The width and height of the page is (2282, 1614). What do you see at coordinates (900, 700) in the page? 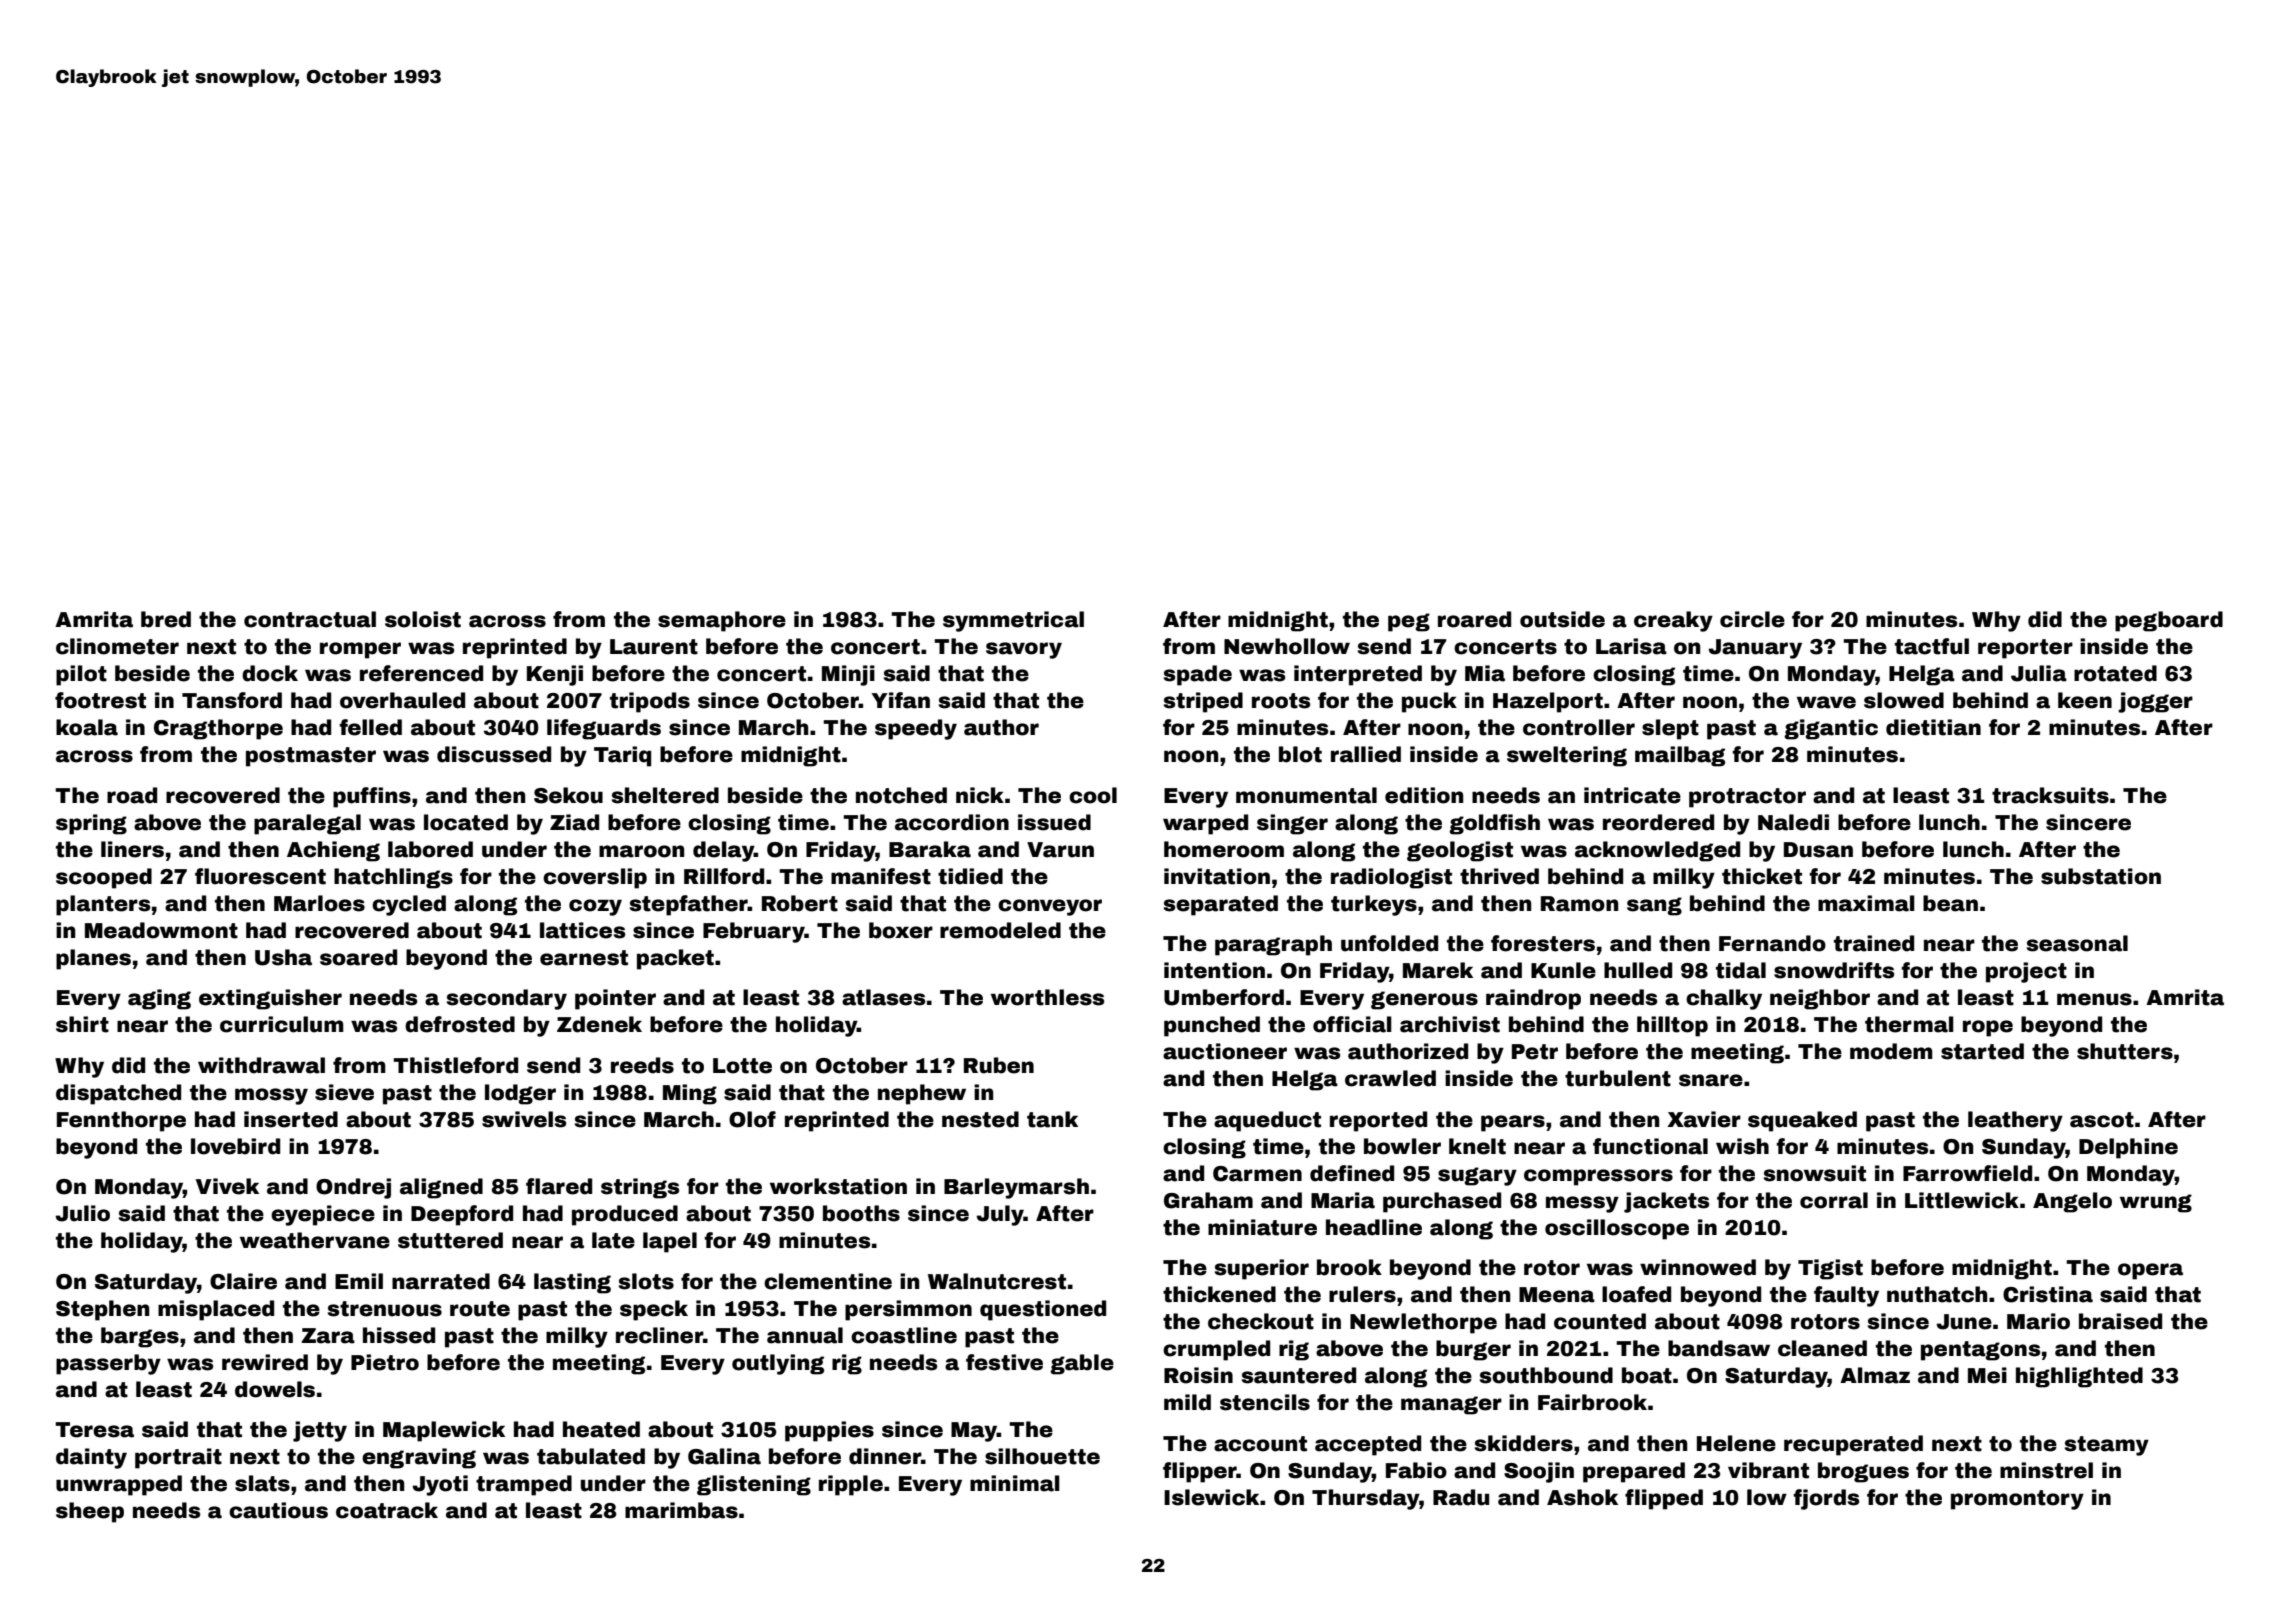
I see `Yifan` at bounding box center [900, 700].
